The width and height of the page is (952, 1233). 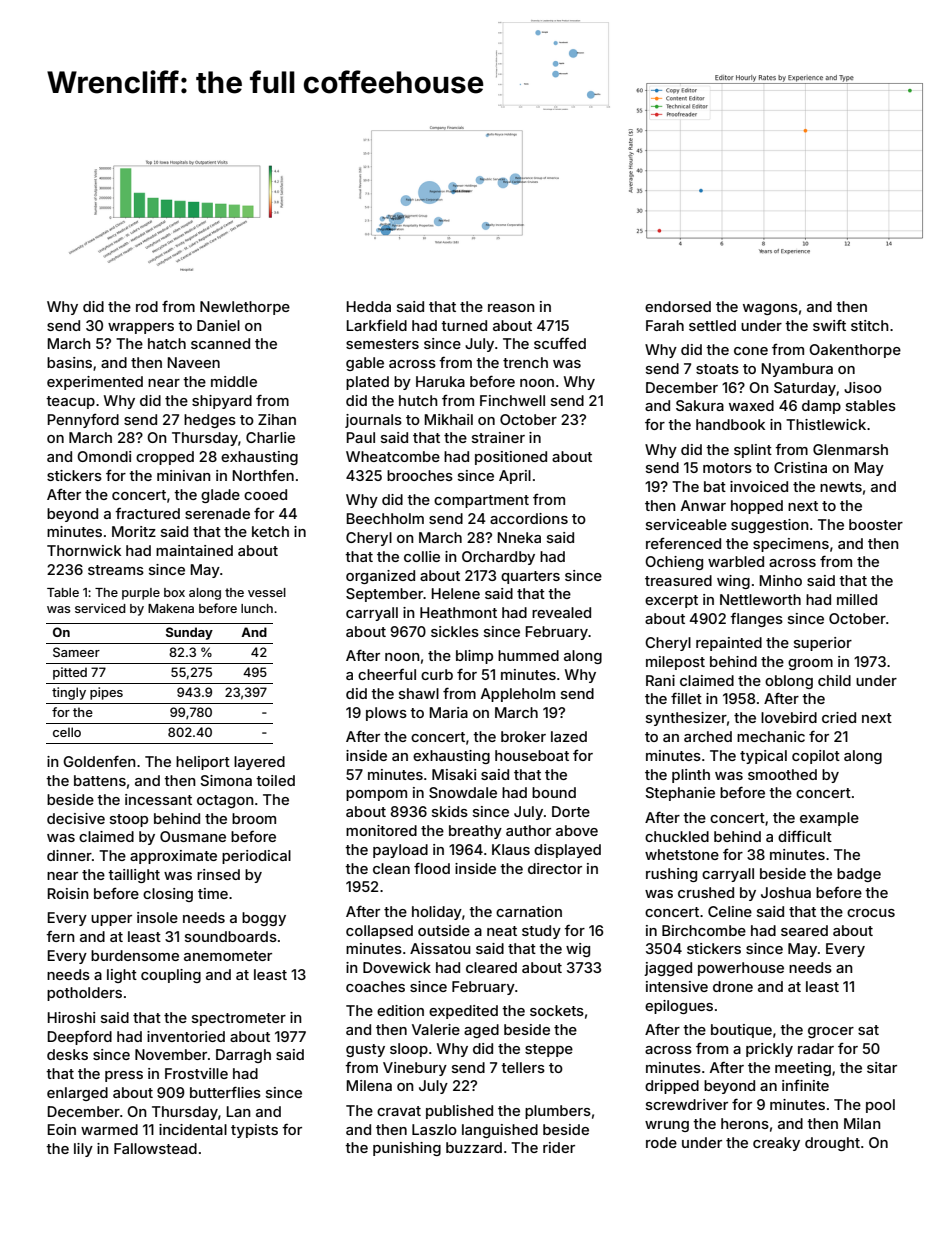 I want to click on time, so click(x=213, y=893).
